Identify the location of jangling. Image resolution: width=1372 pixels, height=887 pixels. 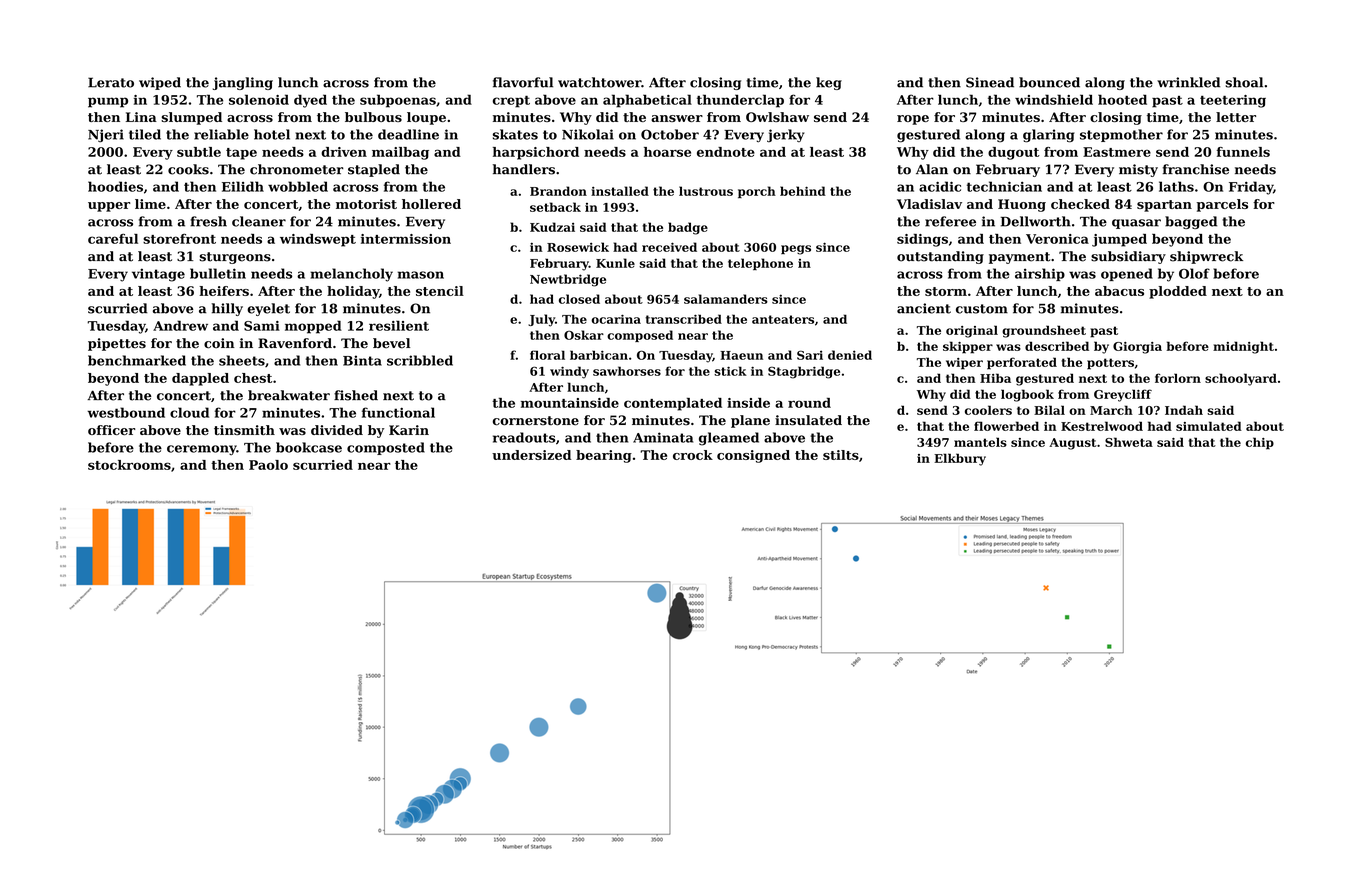
(243, 83).
